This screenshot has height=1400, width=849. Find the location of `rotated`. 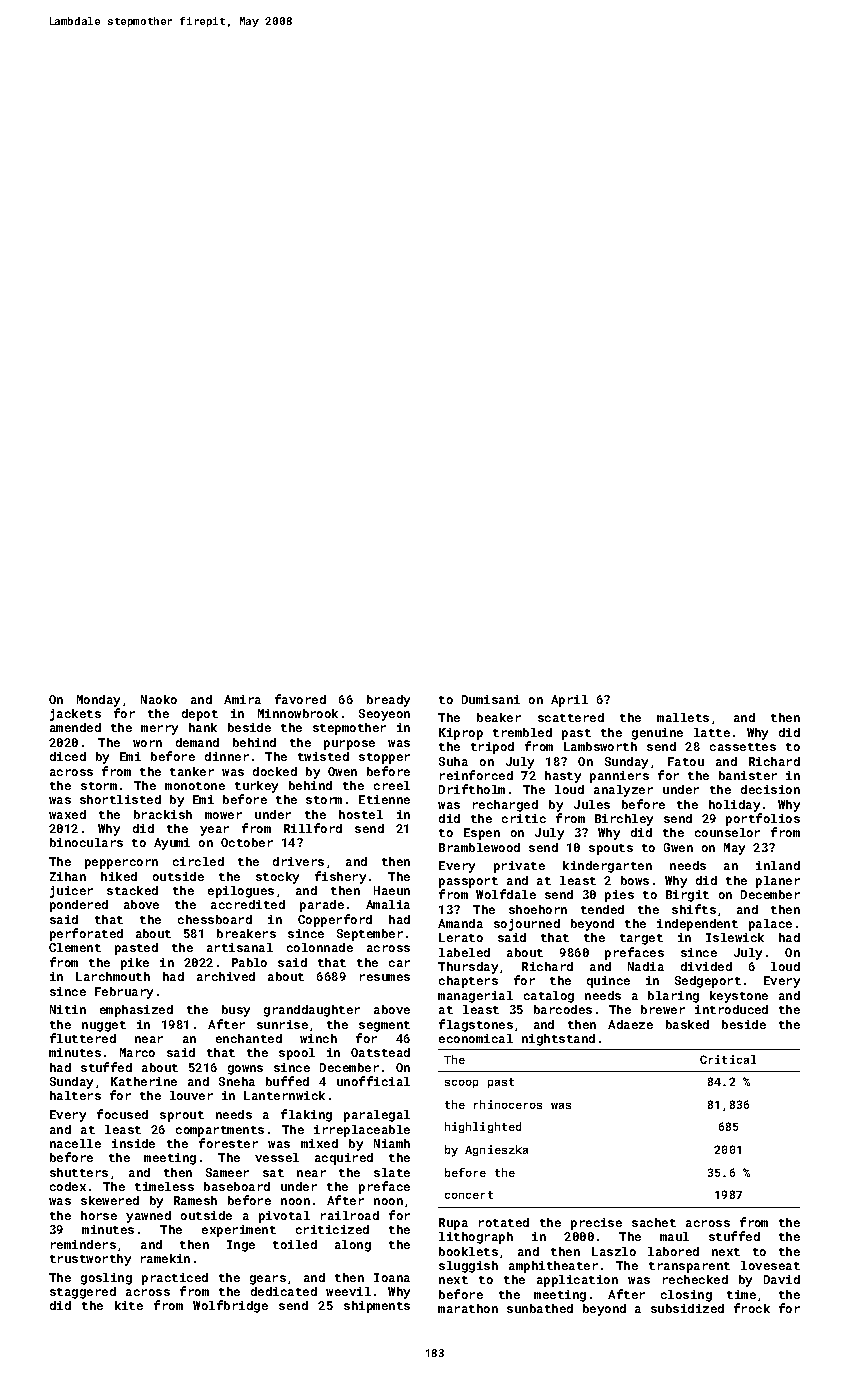

rotated is located at coordinates (504, 1222).
